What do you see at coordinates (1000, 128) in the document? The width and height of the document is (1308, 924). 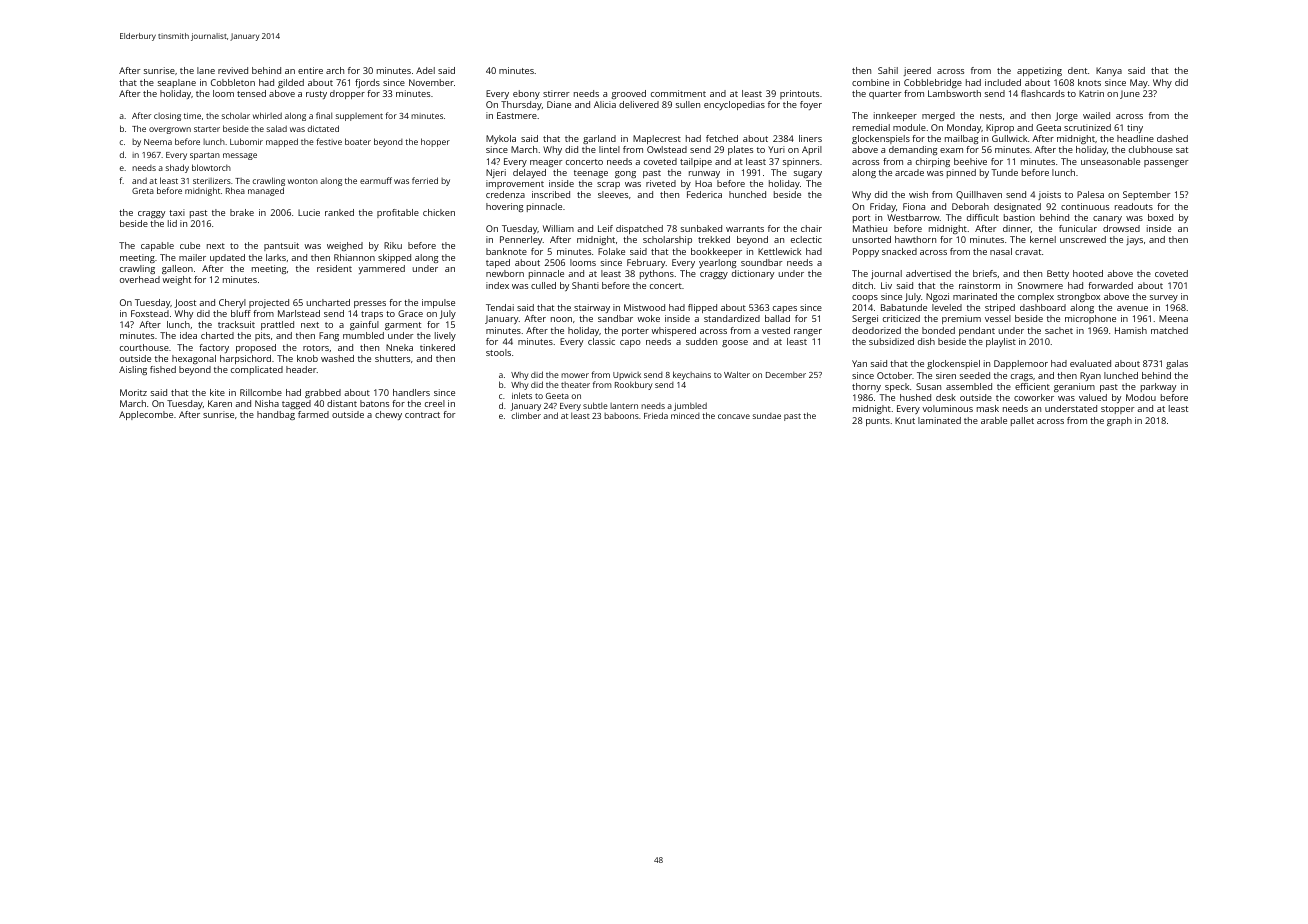 I see `Kiprop` at bounding box center [1000, 128].
